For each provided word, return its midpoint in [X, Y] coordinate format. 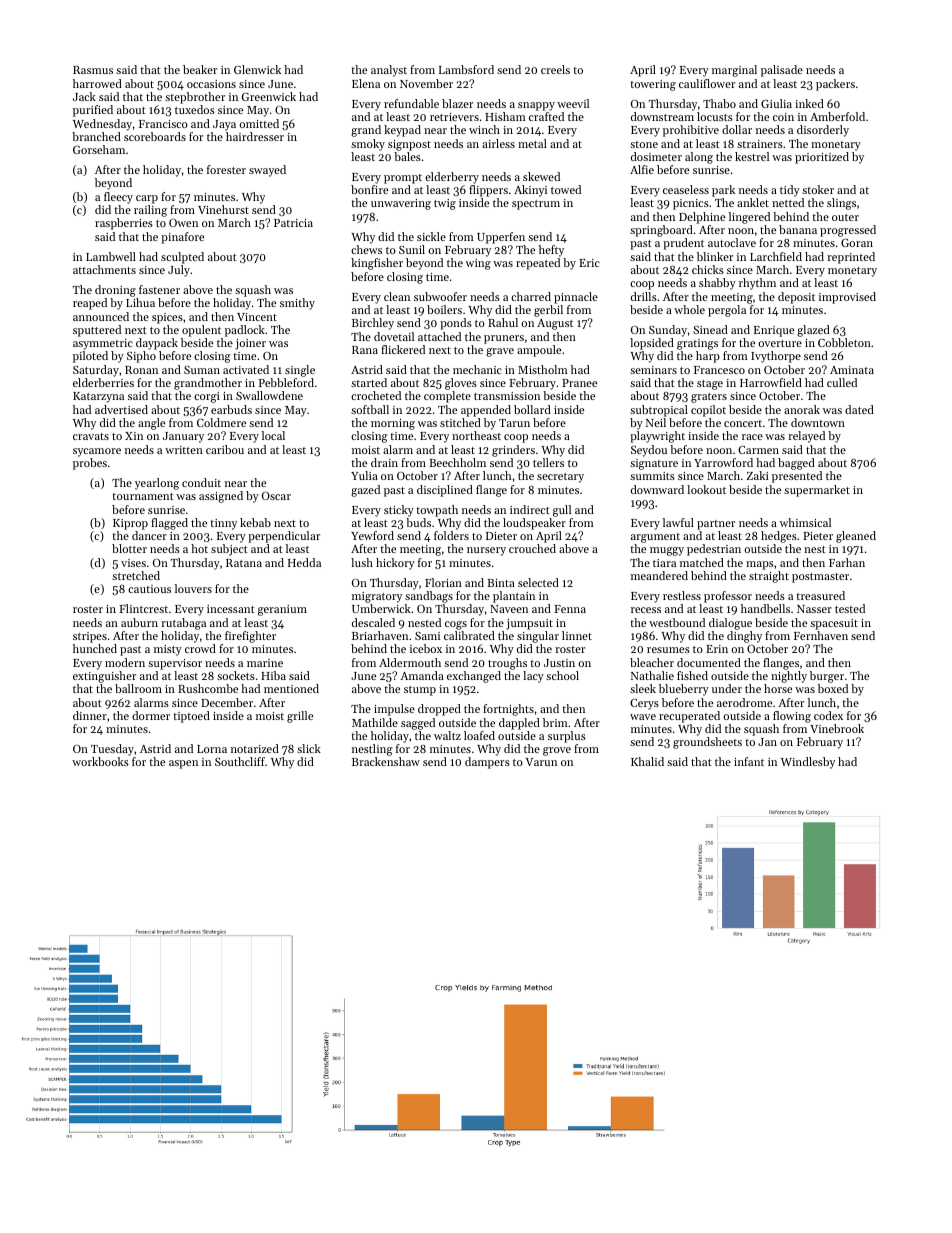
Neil [656, 422]
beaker [200, 69]
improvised [847, 298]
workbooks [100, 761]
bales [407, 156]
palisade [782, 71]
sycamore [97, 452]
